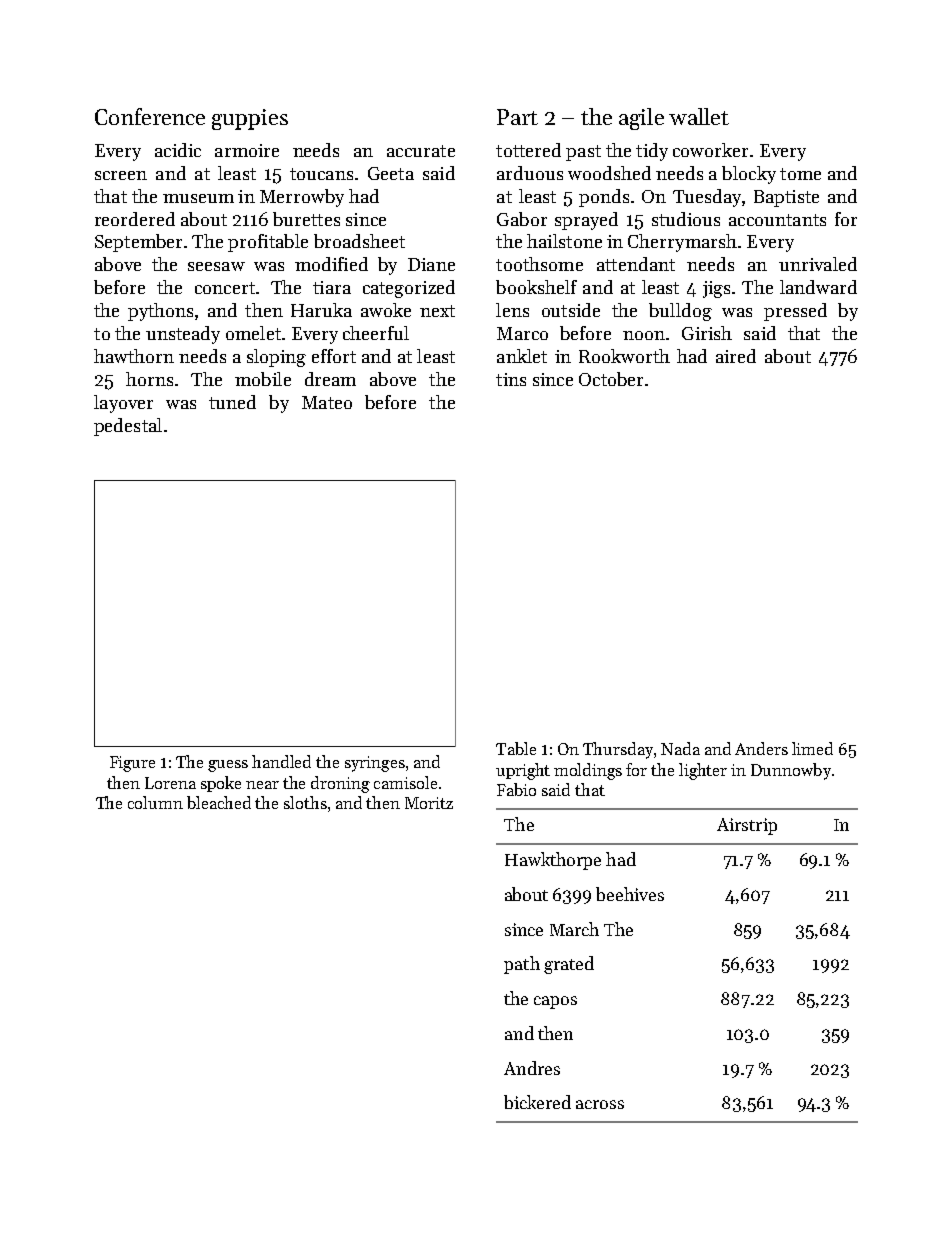 The height and width of the screenshot is (1233, 952). Describe the element at coordinates (135, 219) in the screenshot. I see `reordered` at that location.
